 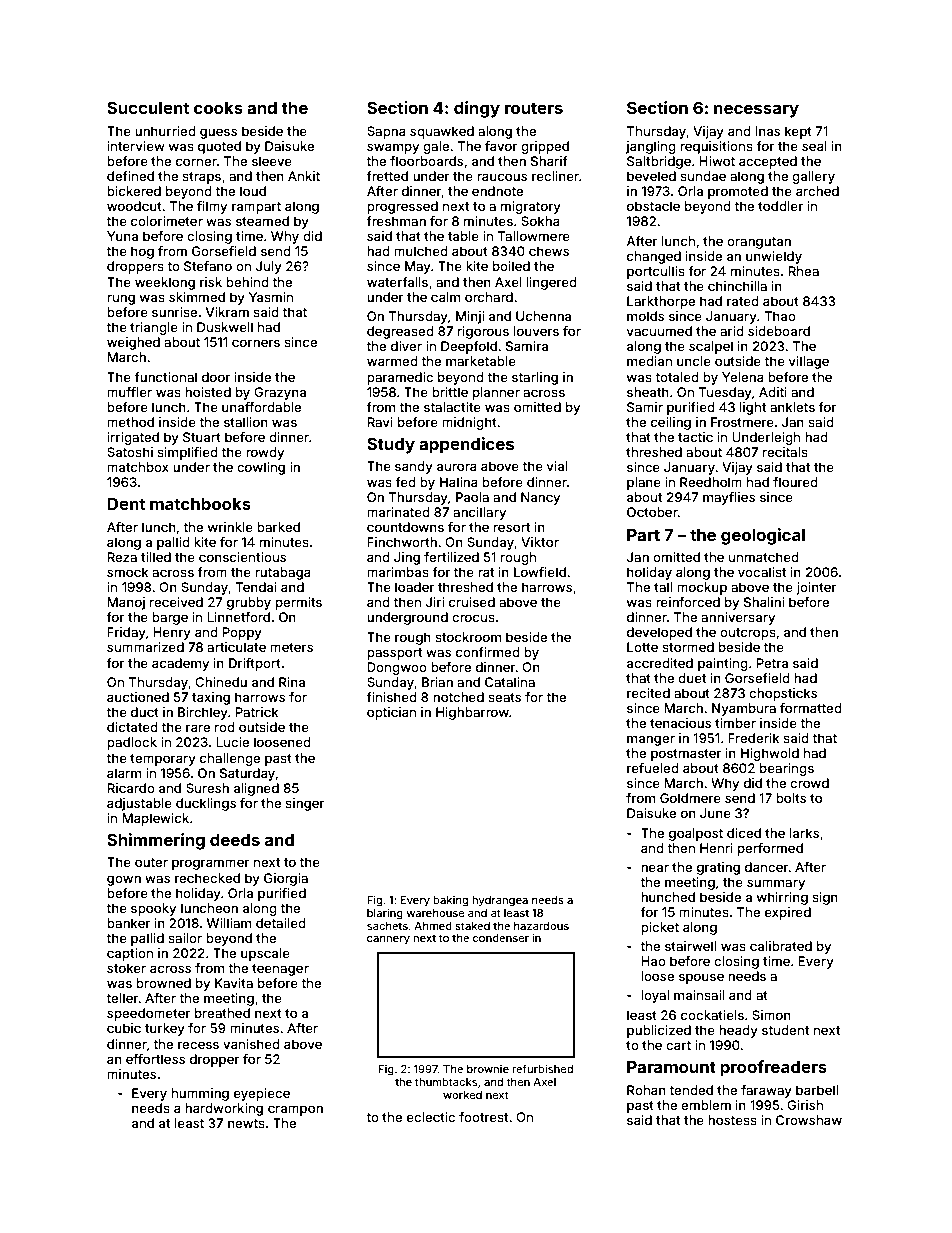 What do you see at coordinates (398, 572) in the image?
I see `marimbas` at bounding box center [398, 572].
